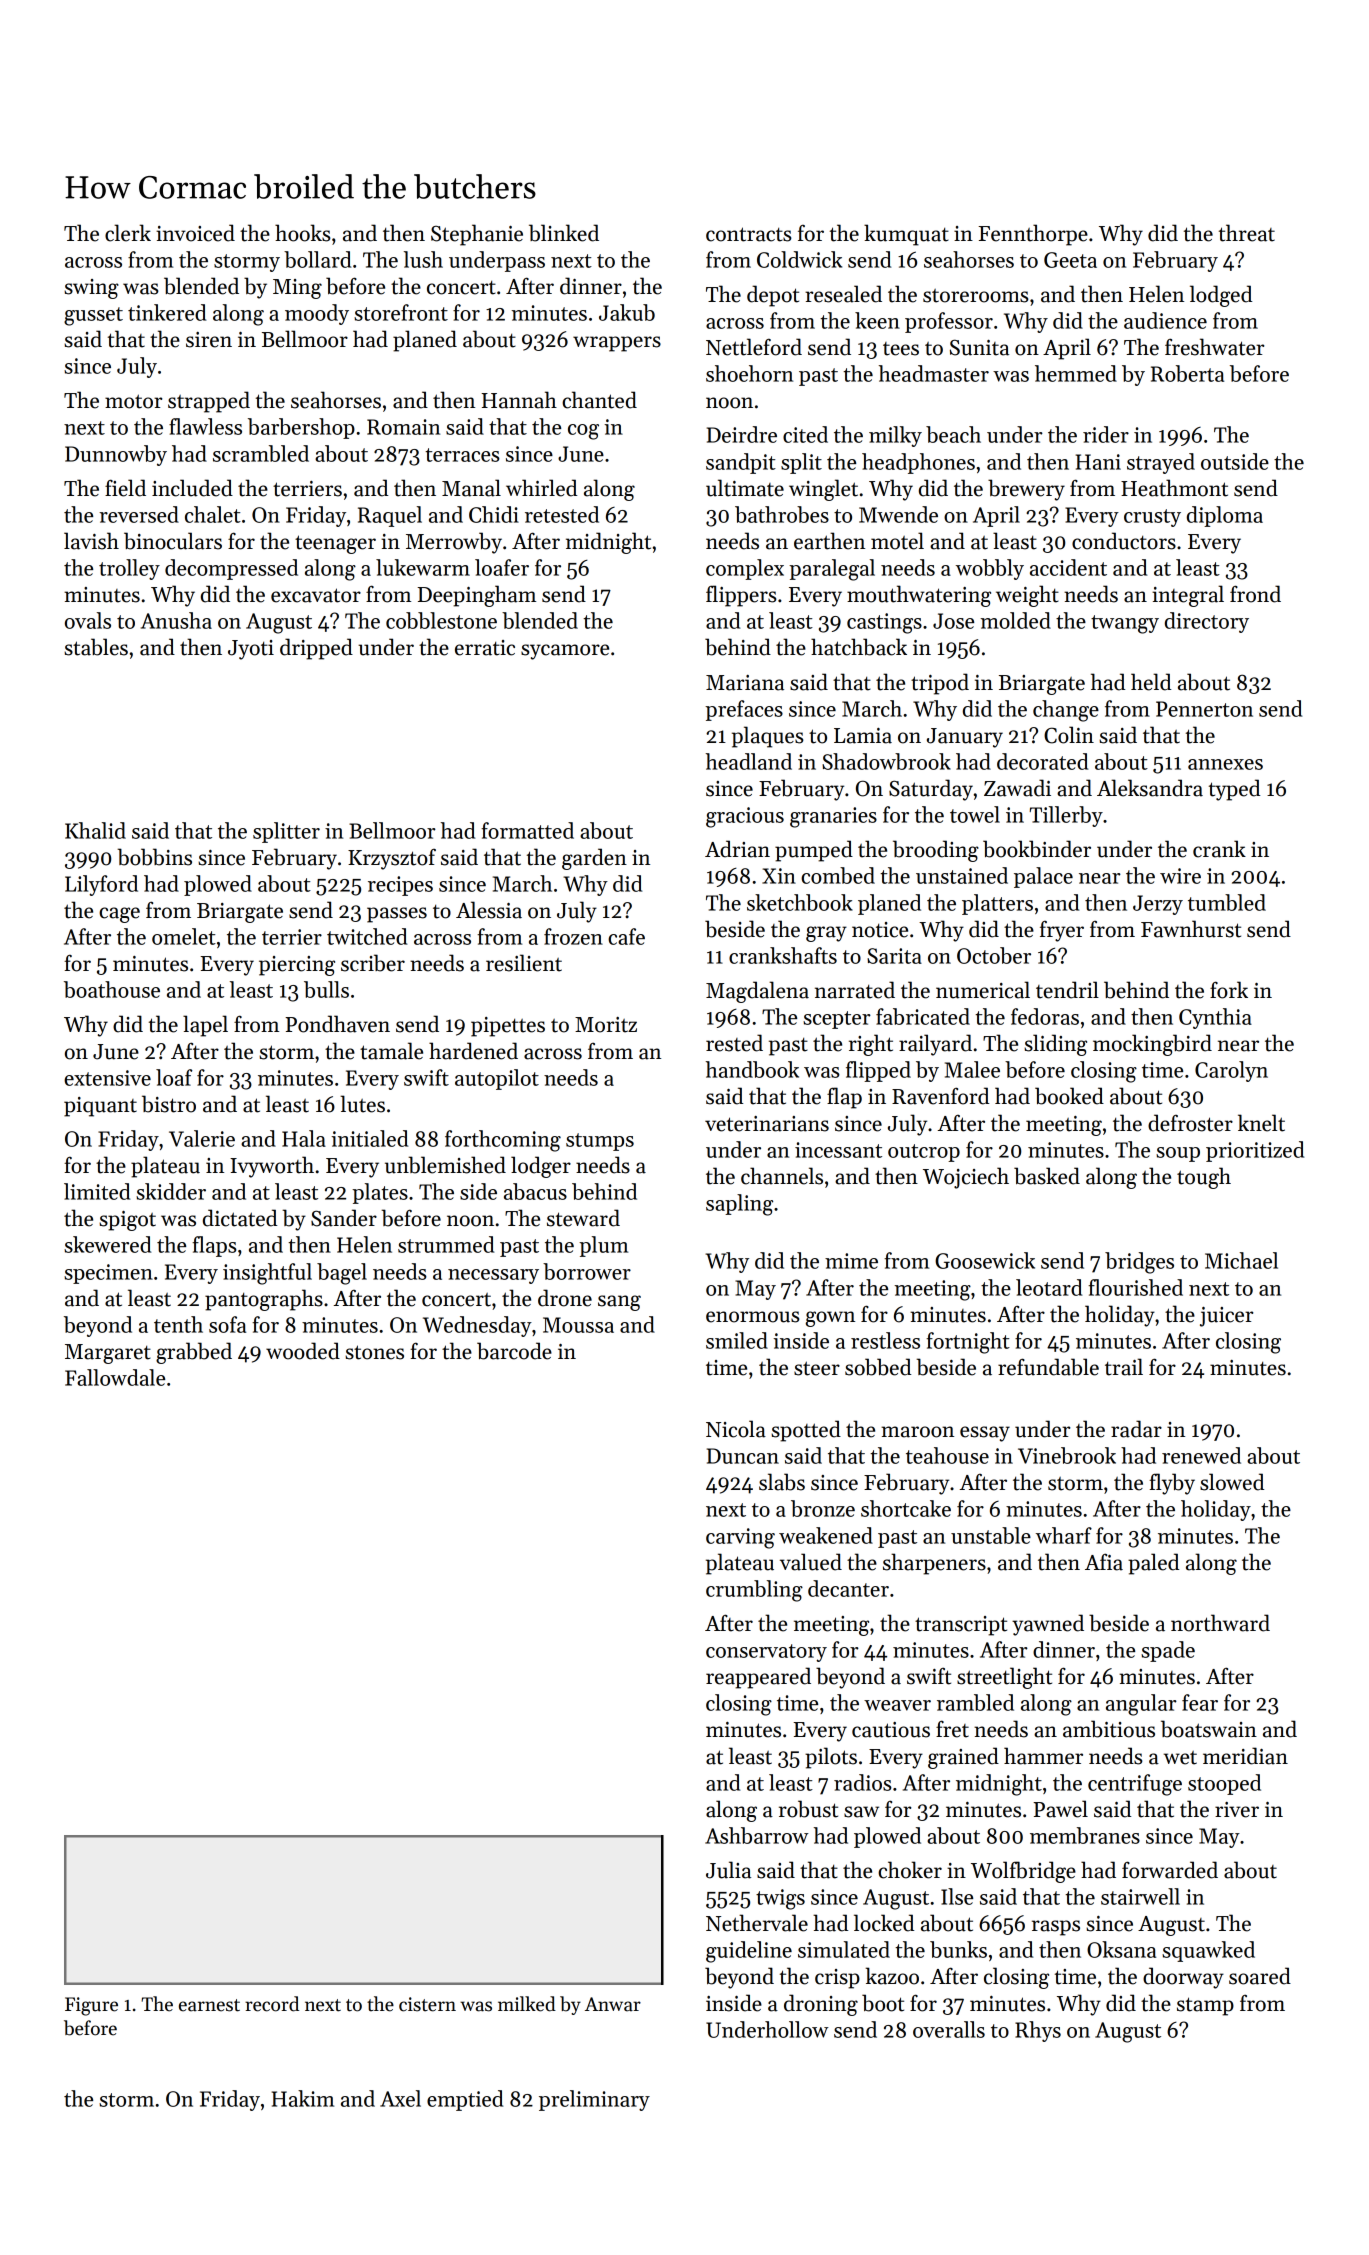 The height and width of the screenshot is (2255, 1369). Describe the element at coordinates (1124, 1367) in the screenshot. I see `trail` at that location.
